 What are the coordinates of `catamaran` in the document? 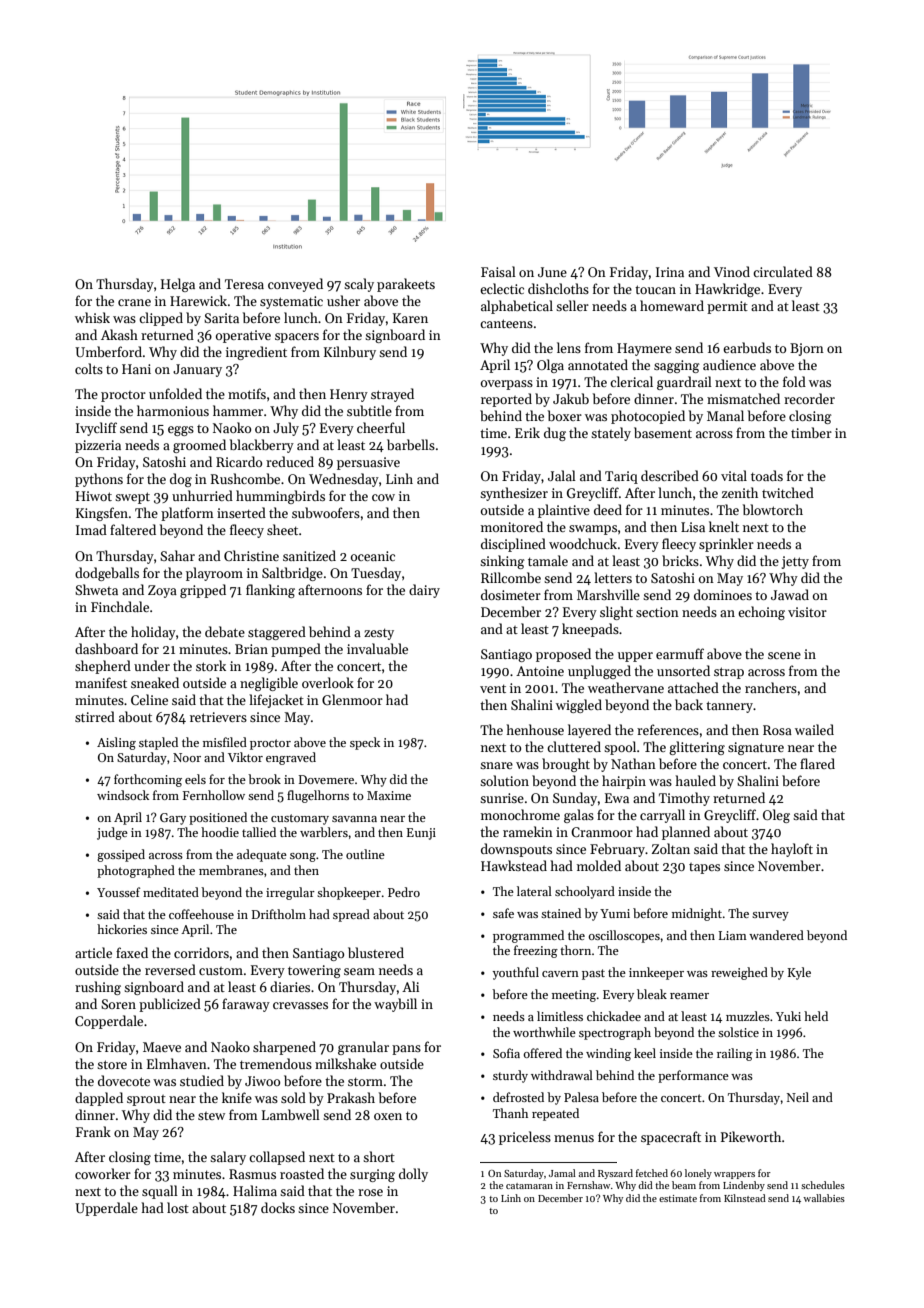 It's located at (529, 1186).
